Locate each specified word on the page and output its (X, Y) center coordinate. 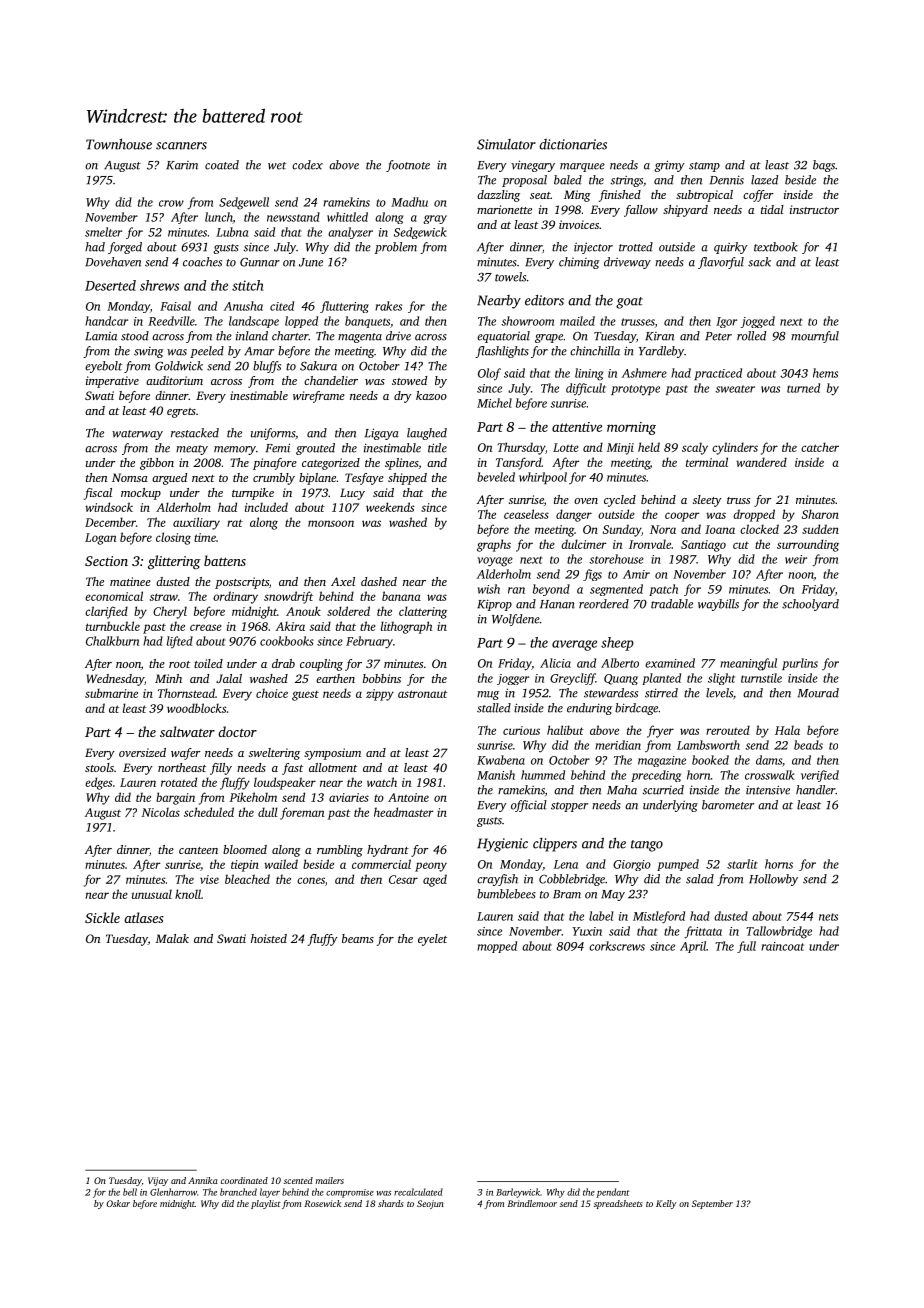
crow (171, 203)
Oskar (118, 1203)
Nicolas (161, 812)
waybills (718, 605)
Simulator (506, 144)
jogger (513, 679)
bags (824, 166)
